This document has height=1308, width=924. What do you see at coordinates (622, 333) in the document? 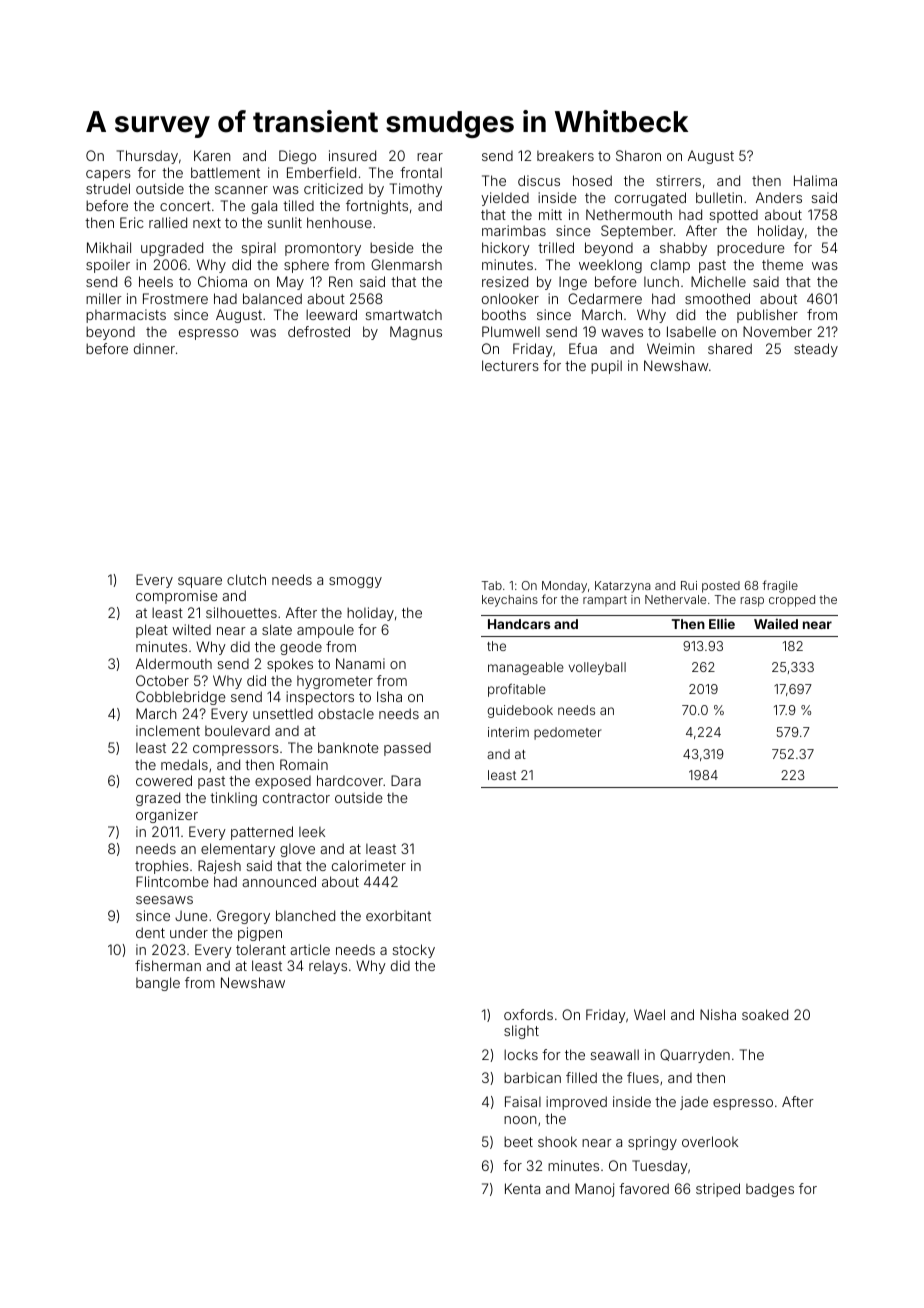
I see `waves` at bounding box center [622, 333].
